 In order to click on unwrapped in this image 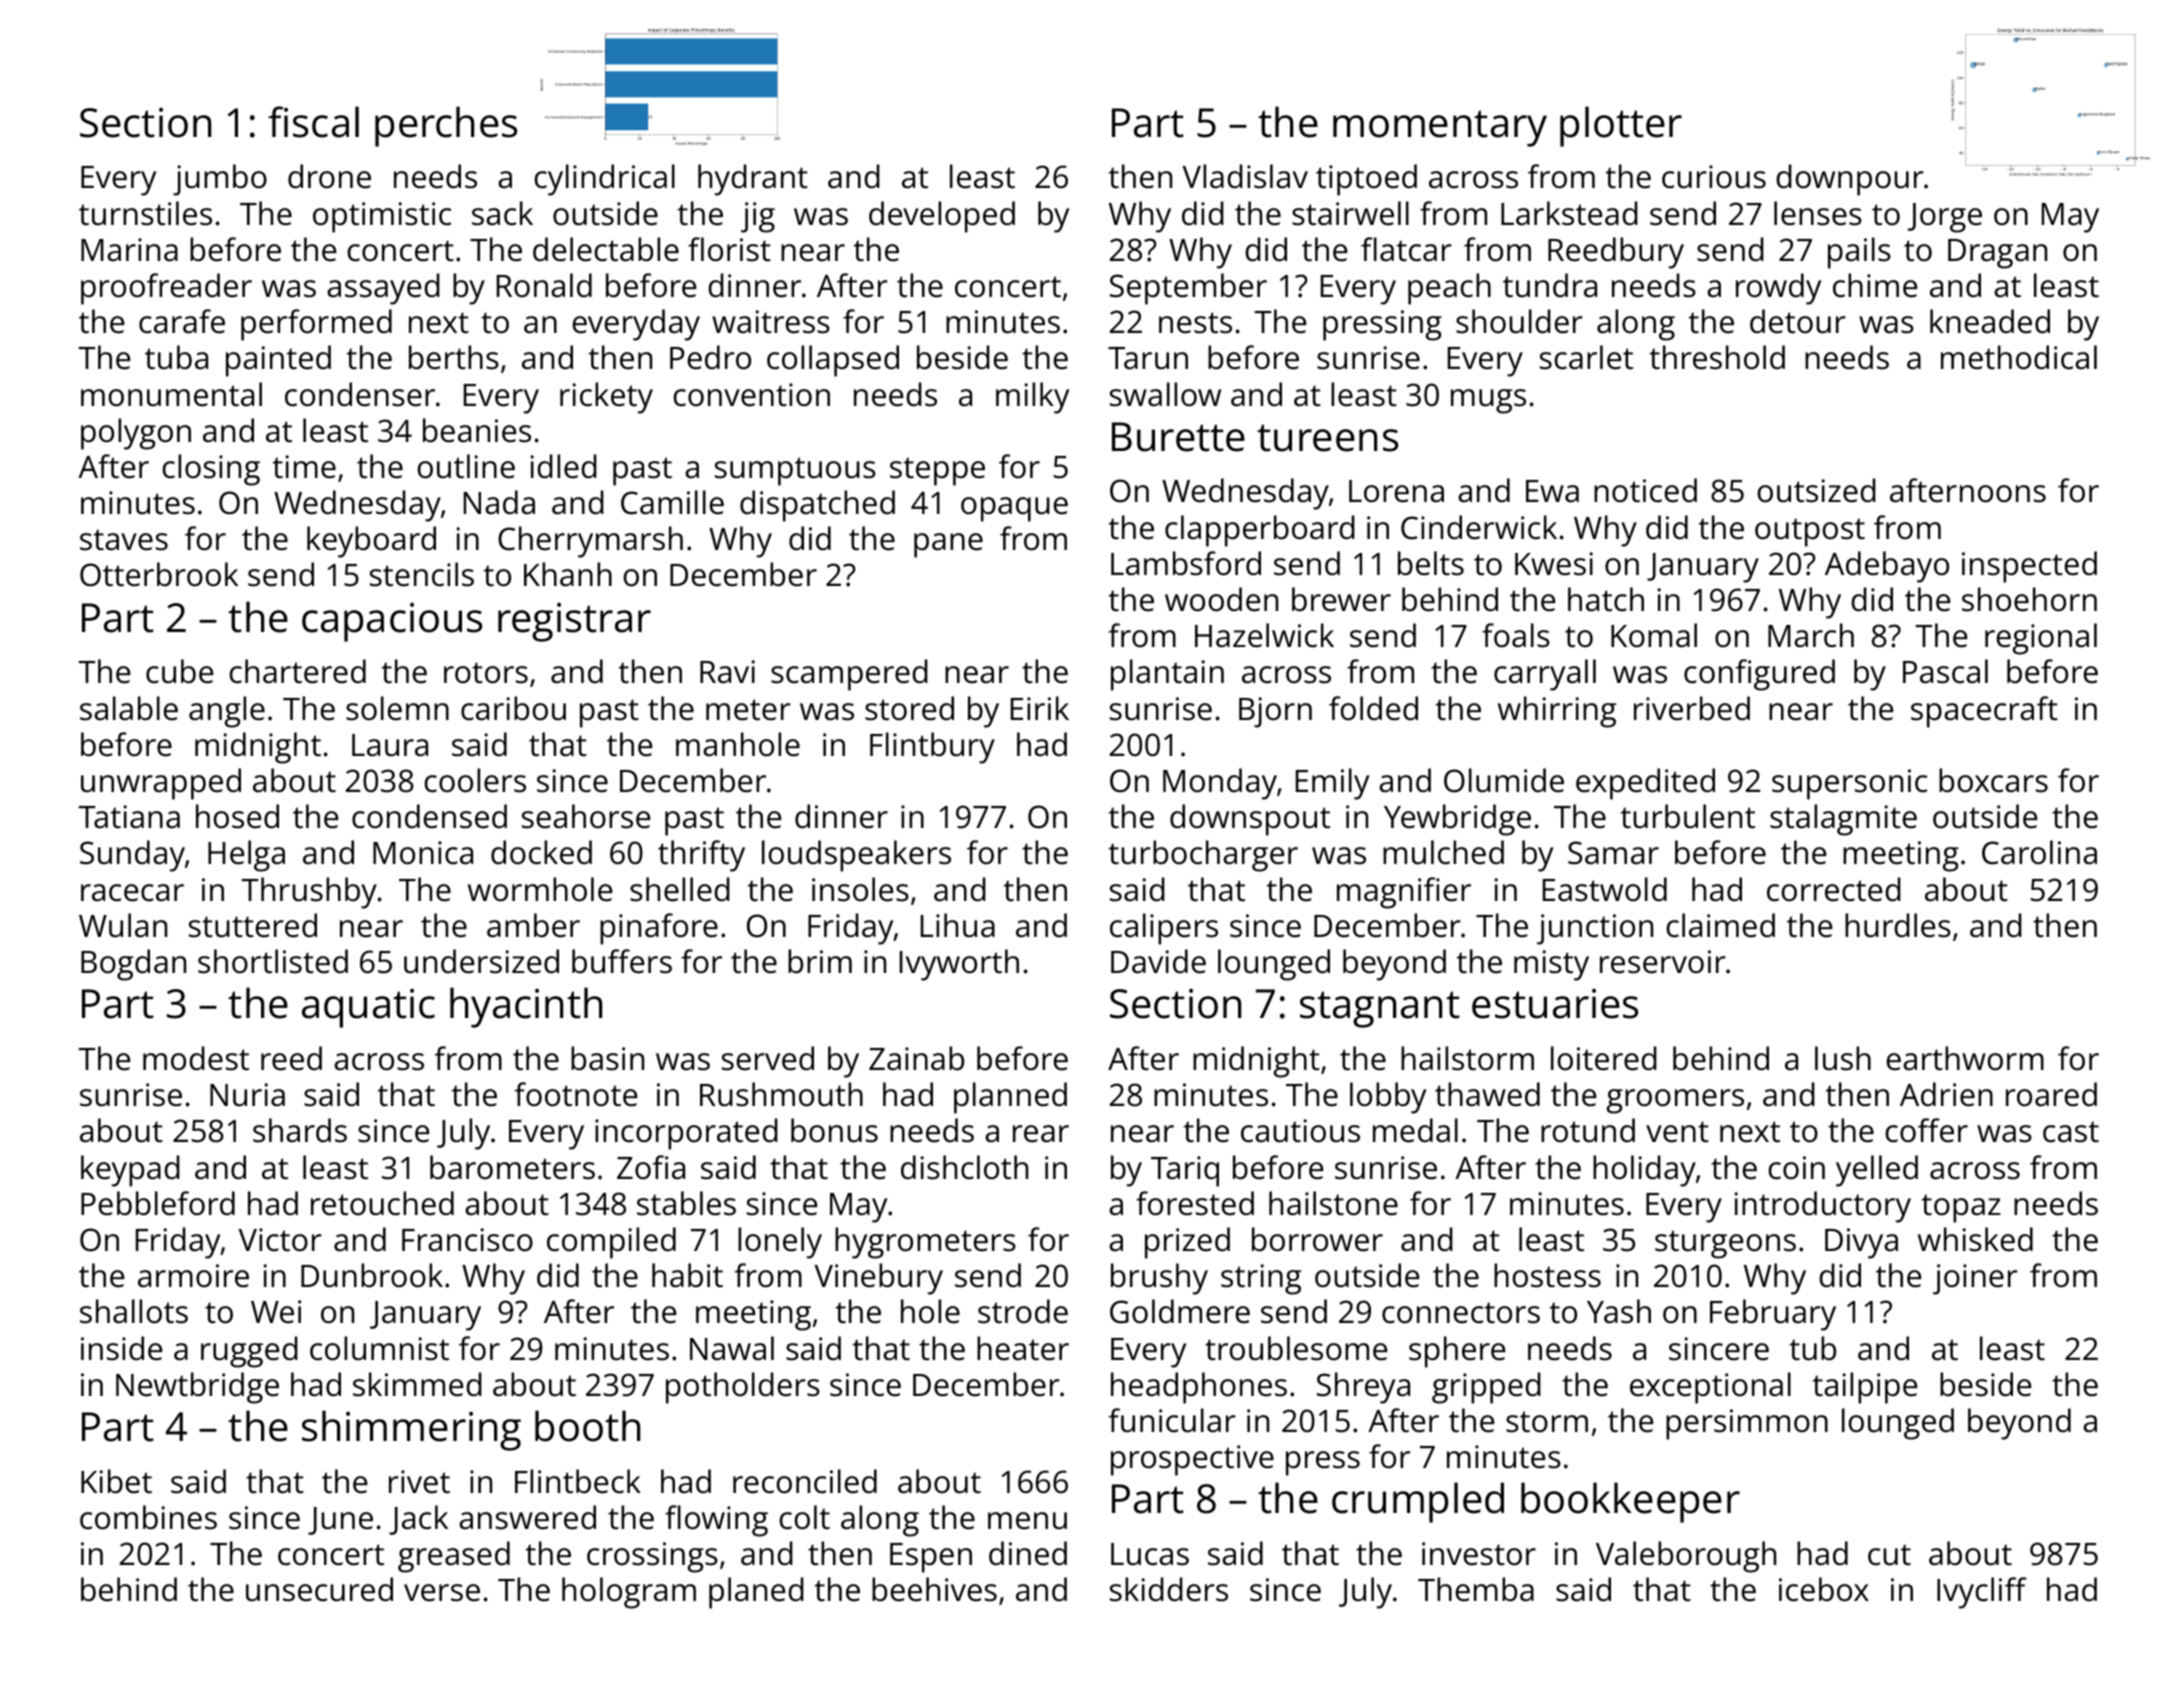, I will do `click(161, 784)`.
